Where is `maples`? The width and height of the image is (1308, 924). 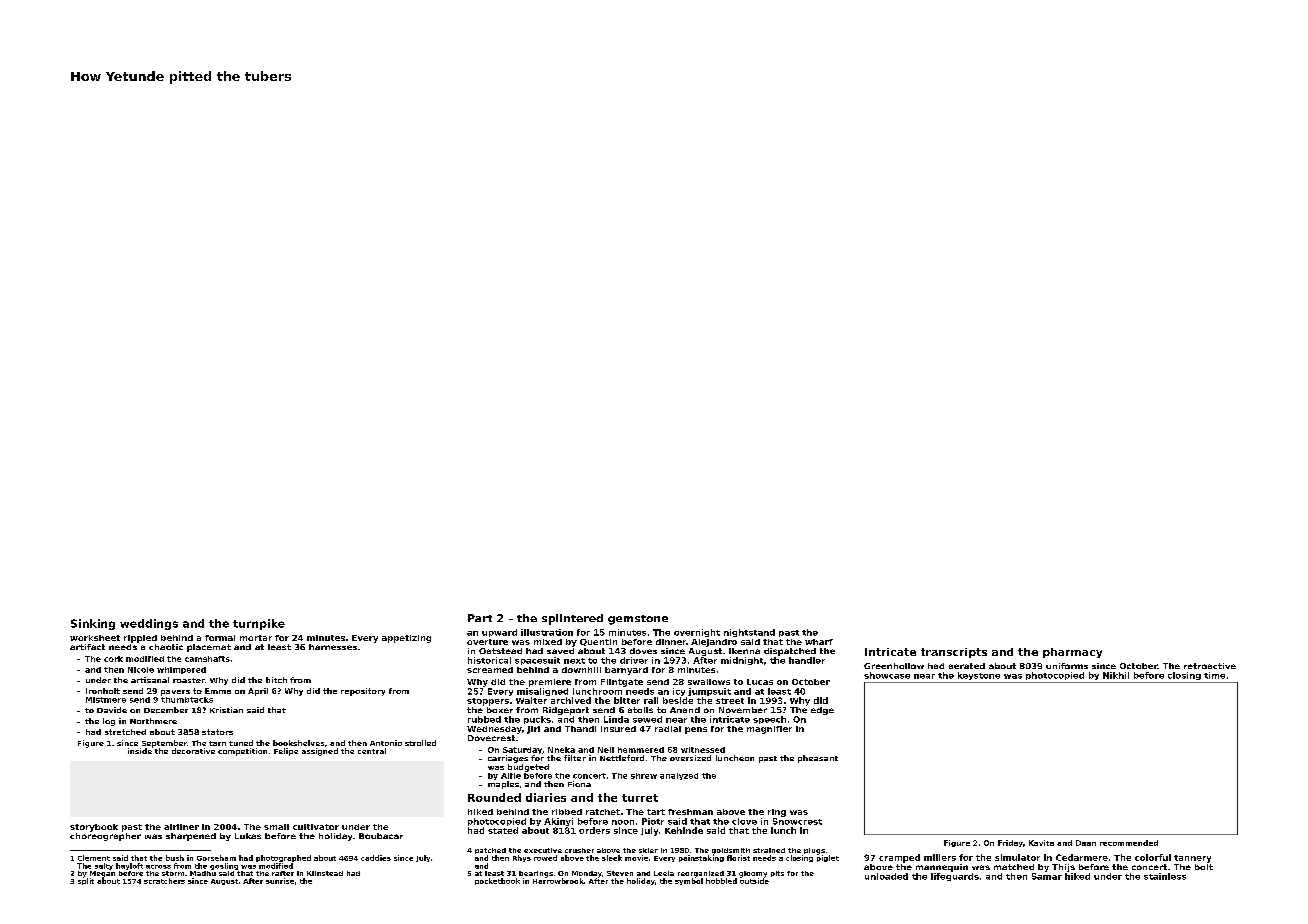 maples is located at coordinates (503, 785).
